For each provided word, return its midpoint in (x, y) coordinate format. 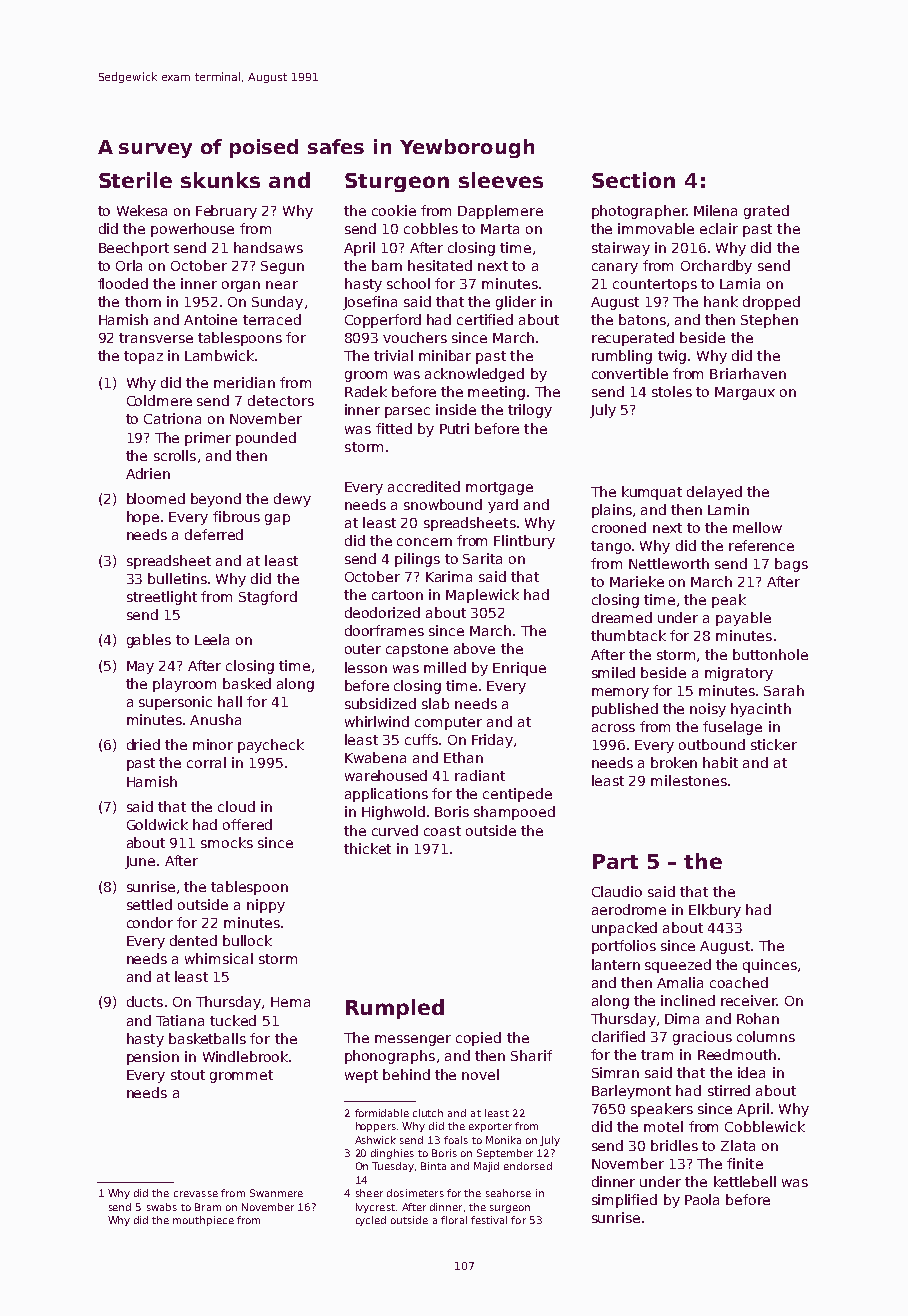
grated (766, 212)
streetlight (162, 598)
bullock (247, 940)
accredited (424, 486)
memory (620, 693)
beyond (216, 500)
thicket (367, 848)
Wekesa (142, 210)
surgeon (510, 1209)
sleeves (501, 180)
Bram (208, 1207)
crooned (619, 527)
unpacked (624, 929)
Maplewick (482, 596)
